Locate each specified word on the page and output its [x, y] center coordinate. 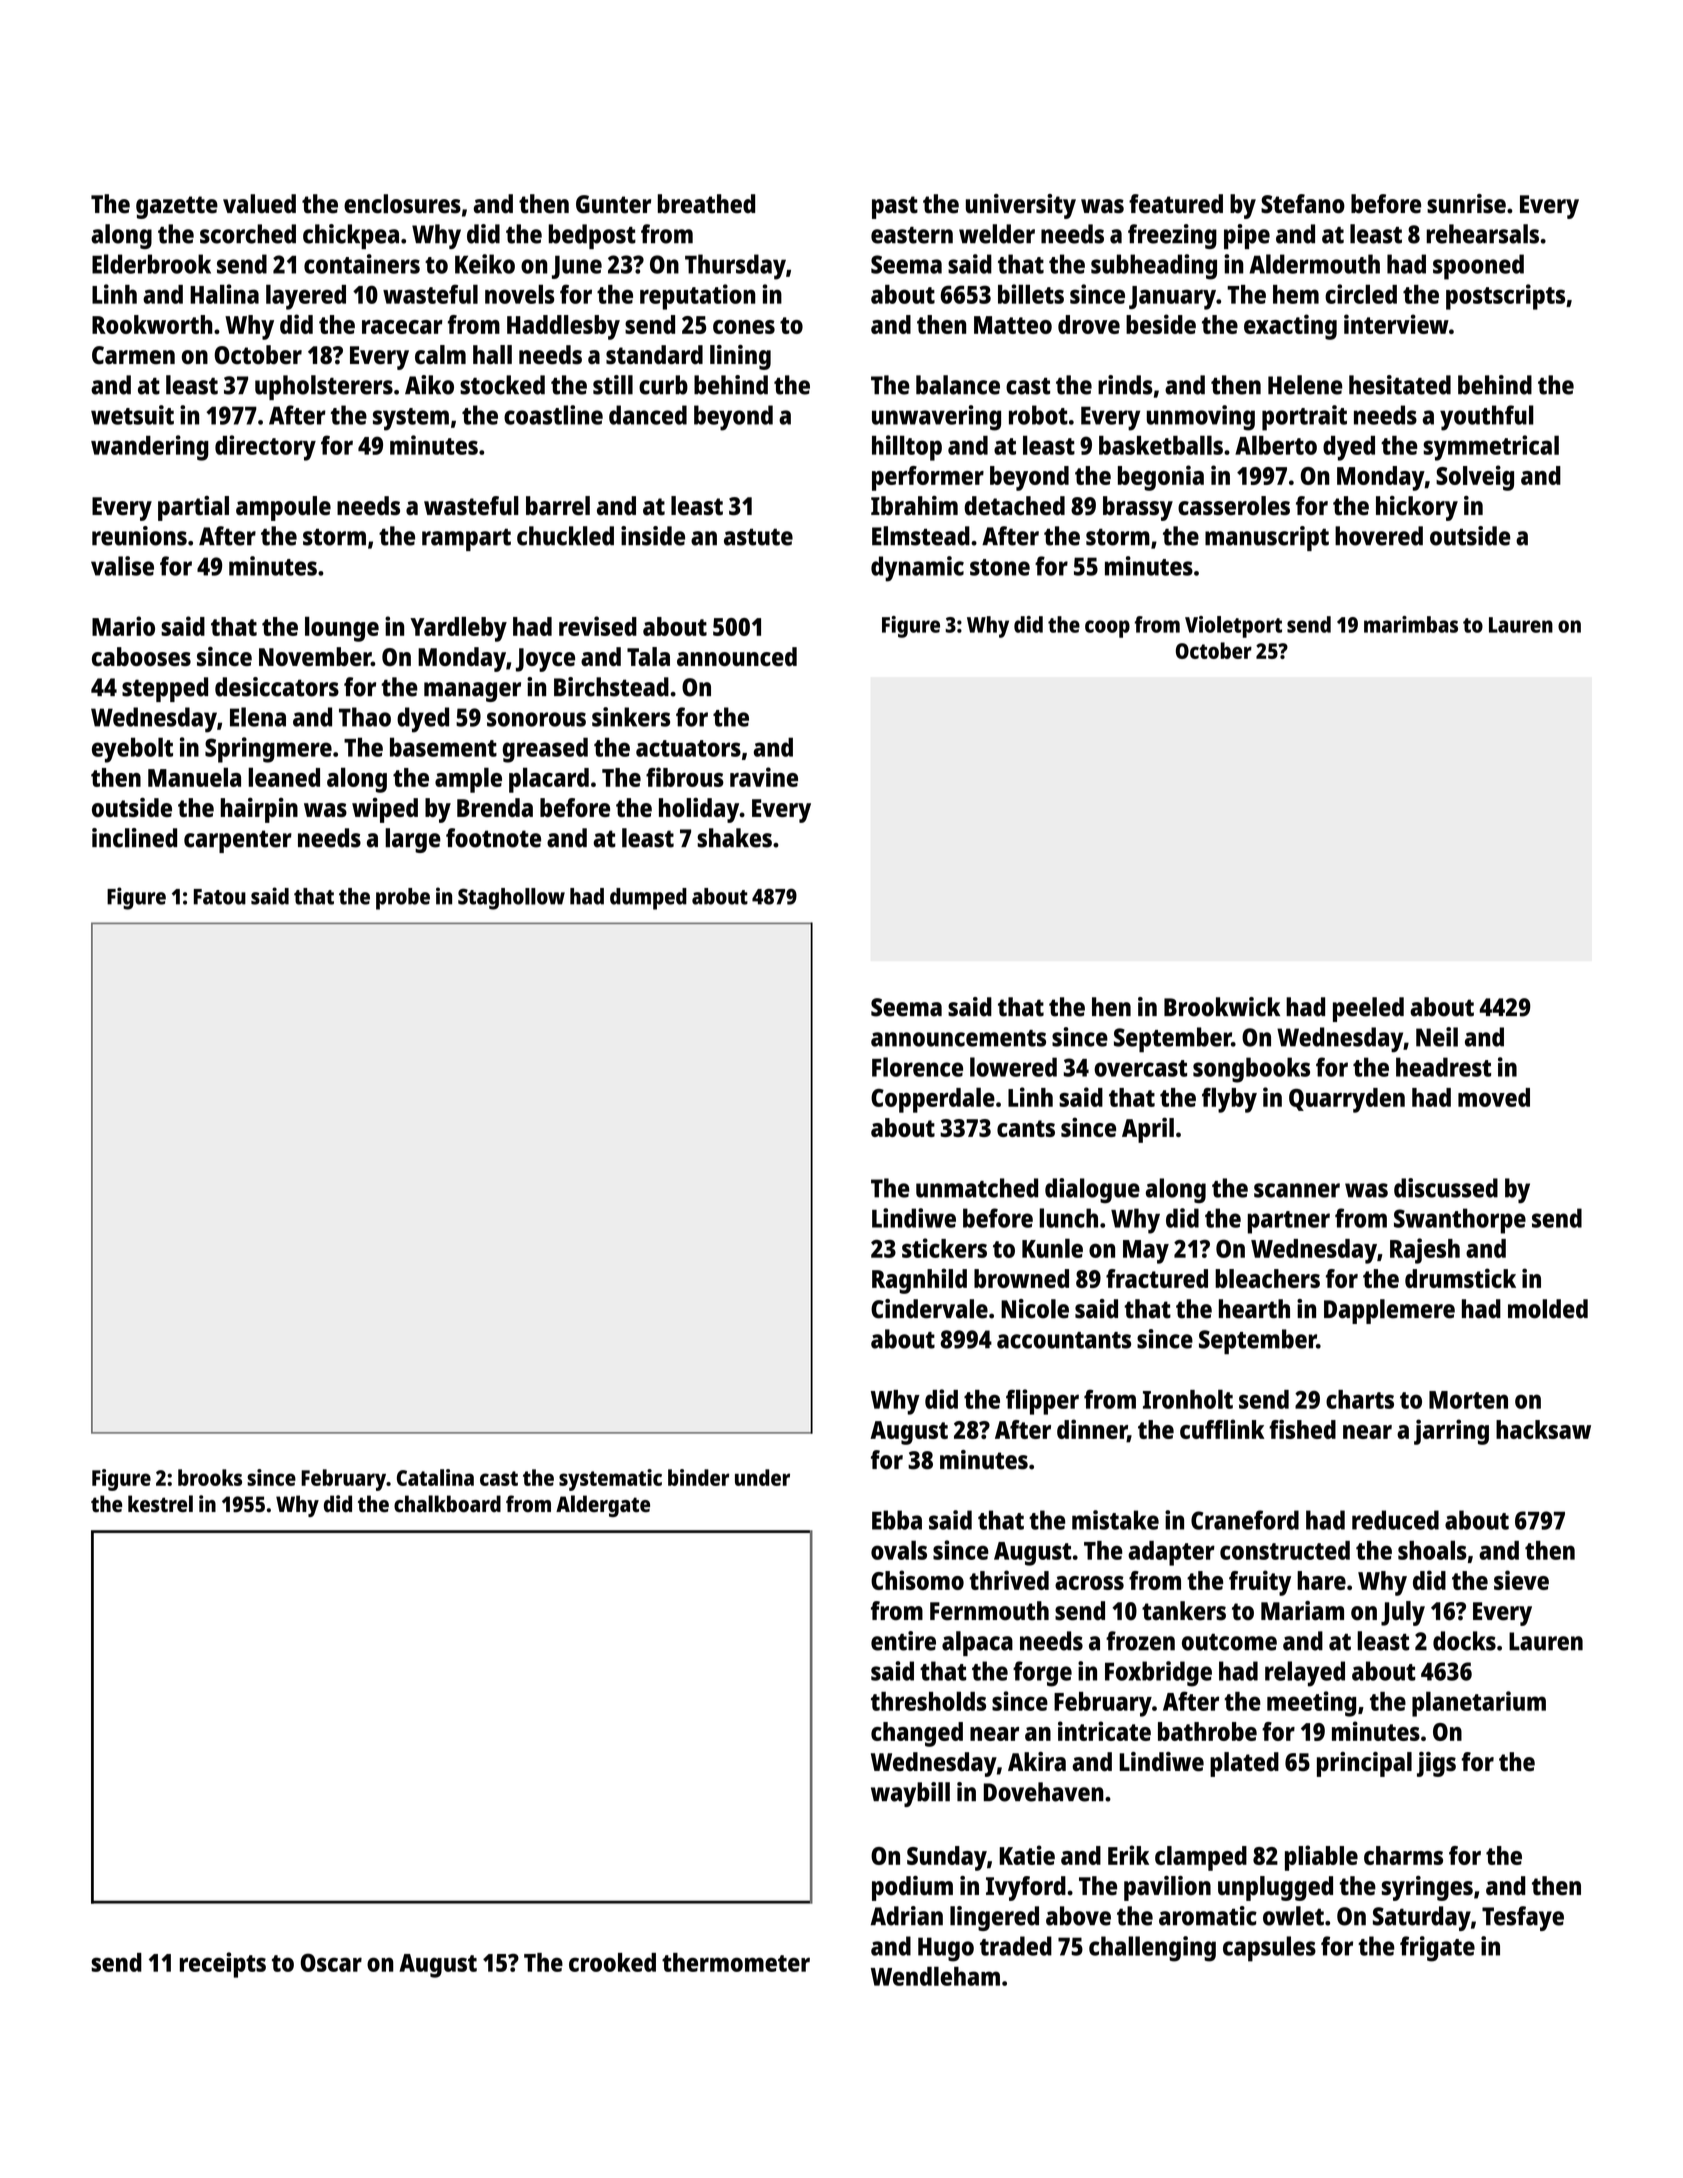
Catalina [435, 1477]
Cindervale [929, 1309]
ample [468, 780]
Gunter [613, 204]
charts [1360, 1399]
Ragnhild [919, 1281]
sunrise [1466, 204]
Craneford [1245, 1520]
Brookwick [1222, 1007]
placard [549, 780]
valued [259, 204]
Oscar [331, 1962]
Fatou [220, 897]
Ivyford [1026, 1888]
